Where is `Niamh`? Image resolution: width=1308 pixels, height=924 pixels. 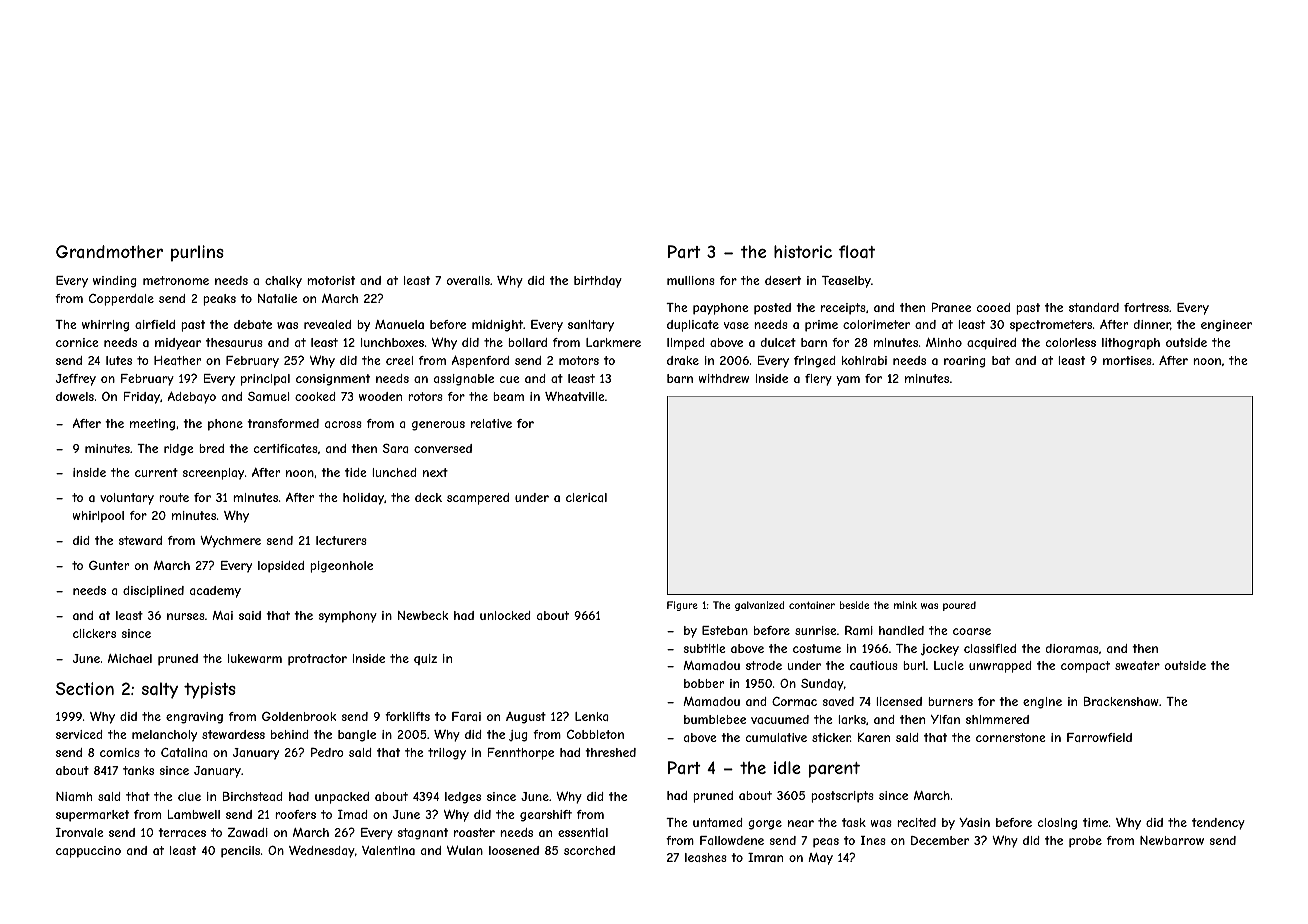
Niamh is located at coordinates (74, 796).
